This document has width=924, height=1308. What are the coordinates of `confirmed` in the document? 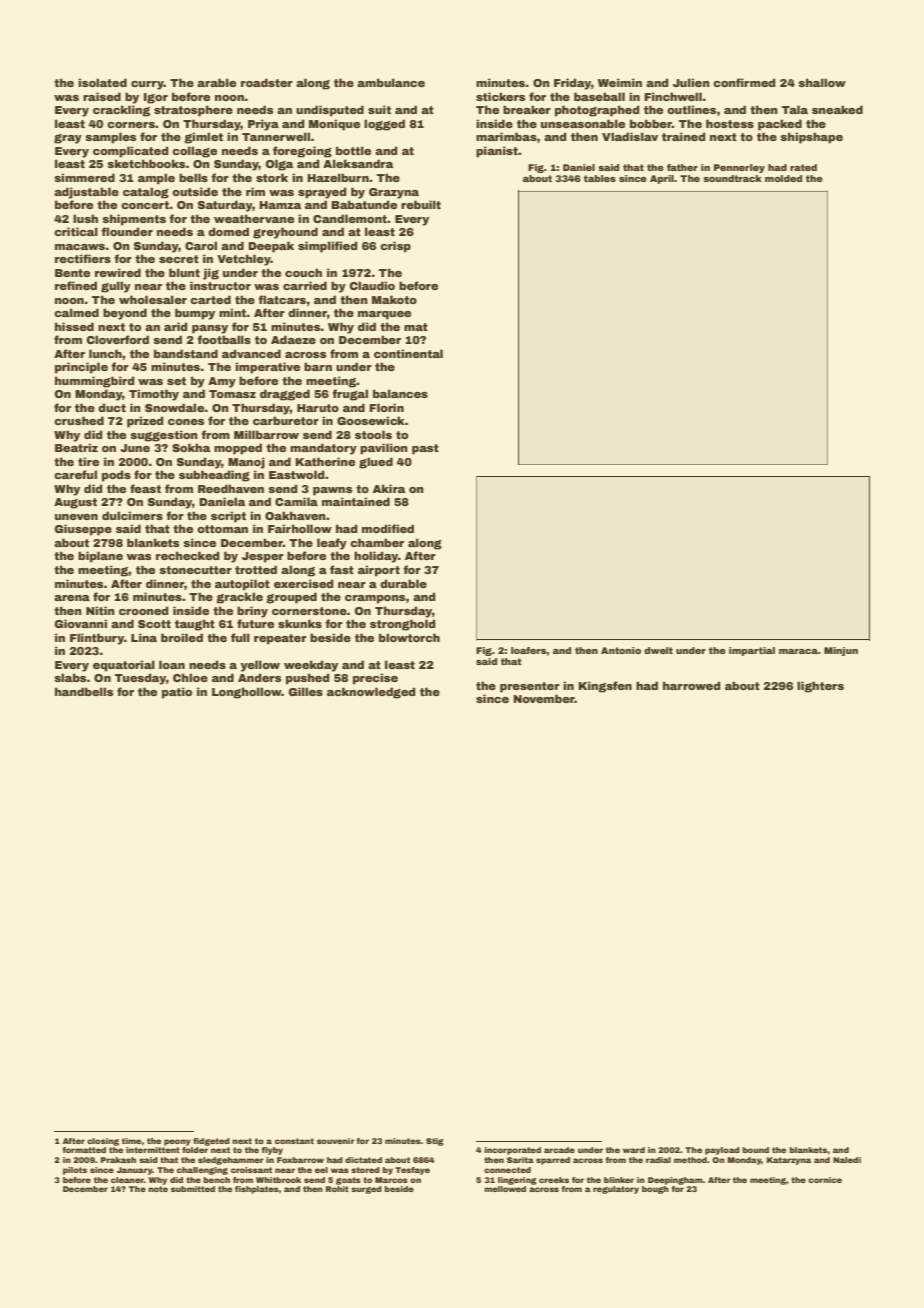 It's located at (744, 82).
